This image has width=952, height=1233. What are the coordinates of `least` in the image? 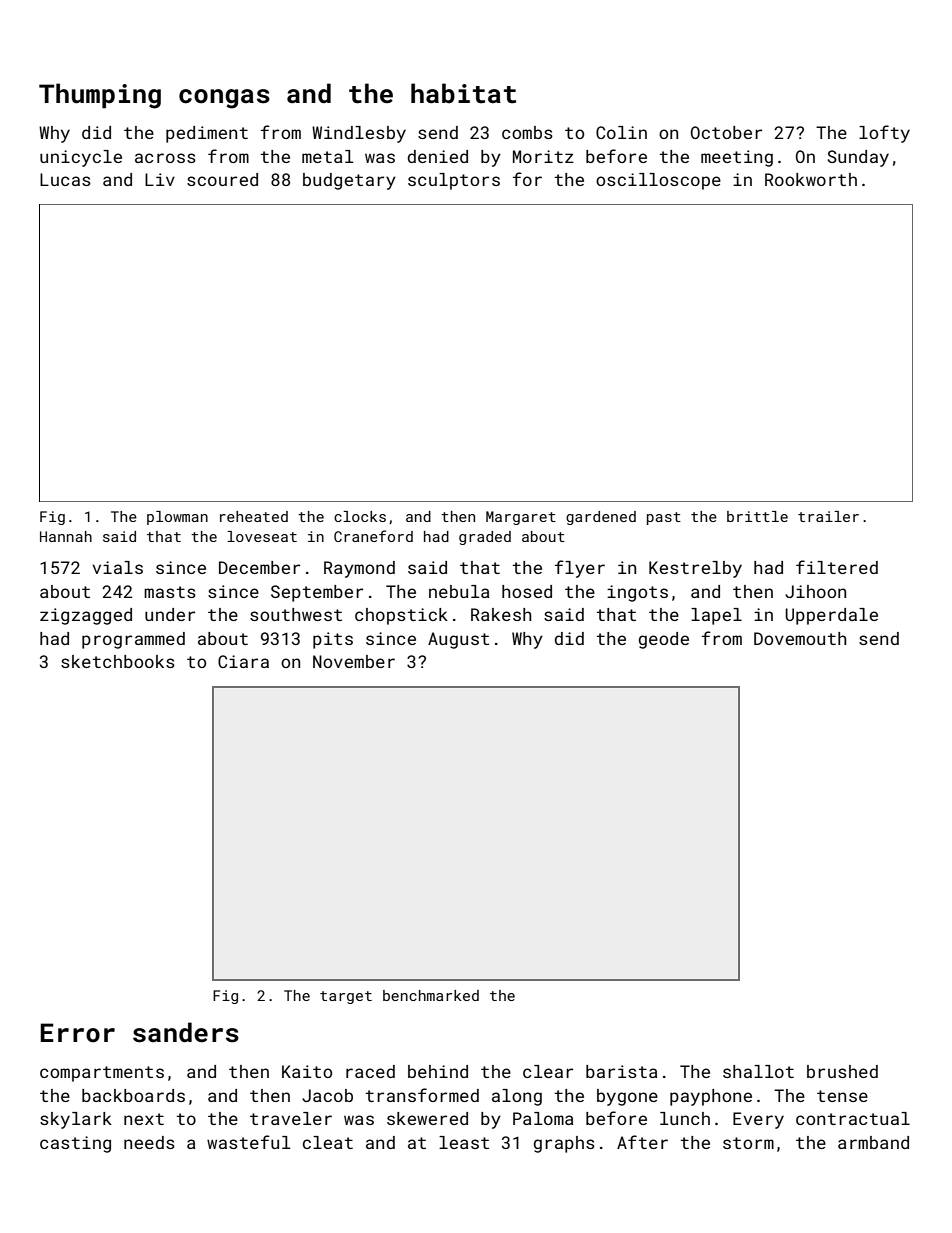 It's located at (464, 1142).
